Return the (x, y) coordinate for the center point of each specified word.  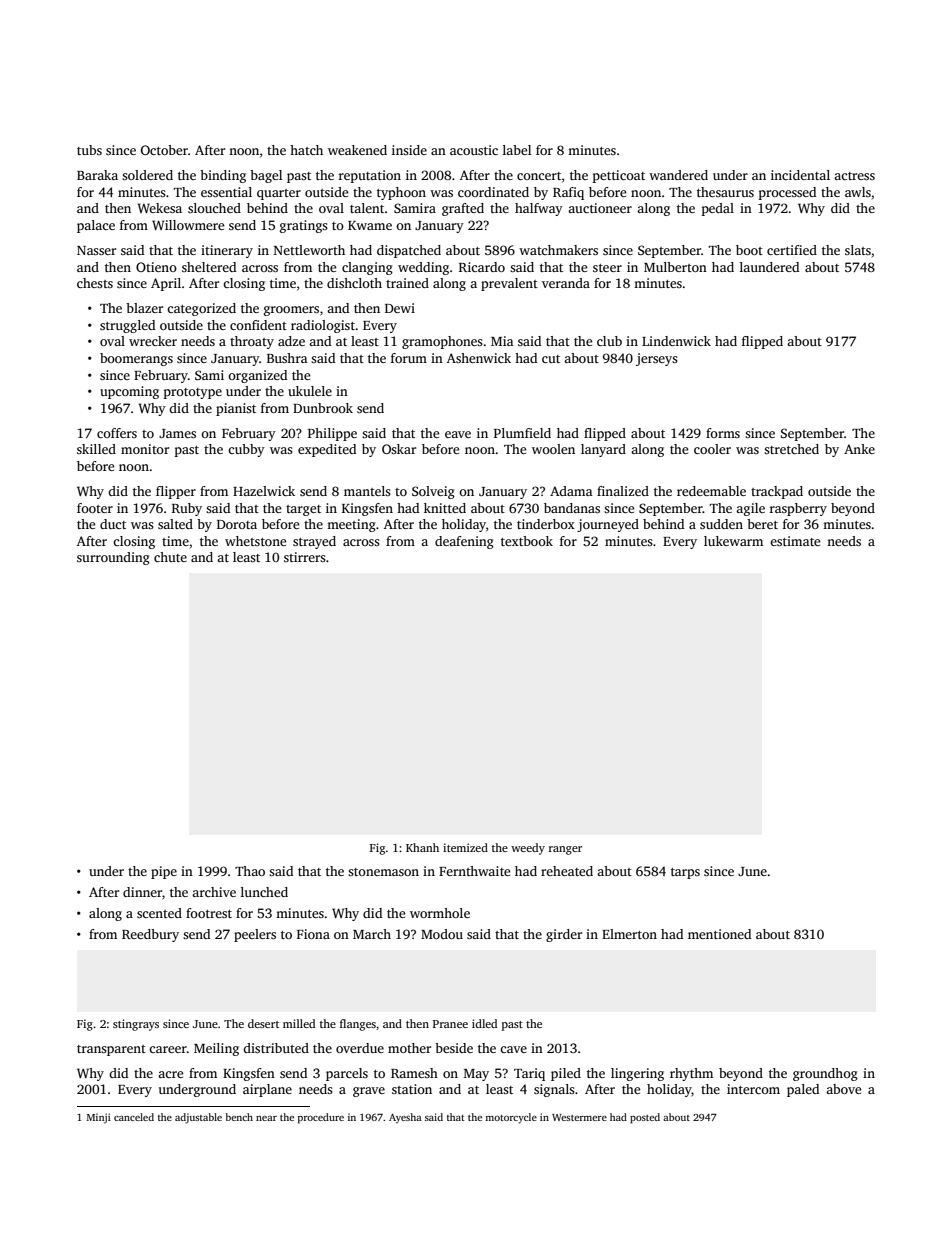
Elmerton (629, 934)
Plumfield (522, 433)
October (164, 150)
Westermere (579, 1117)
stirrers (305, 557)
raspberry (798, 509)
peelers (255, 935)
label (517, 150)
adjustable (198, 1118)
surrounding (113, 558)
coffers (117, 433)
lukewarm (733, 541)
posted (645, 1118)
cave (513, 1049)
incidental (800, 175)
